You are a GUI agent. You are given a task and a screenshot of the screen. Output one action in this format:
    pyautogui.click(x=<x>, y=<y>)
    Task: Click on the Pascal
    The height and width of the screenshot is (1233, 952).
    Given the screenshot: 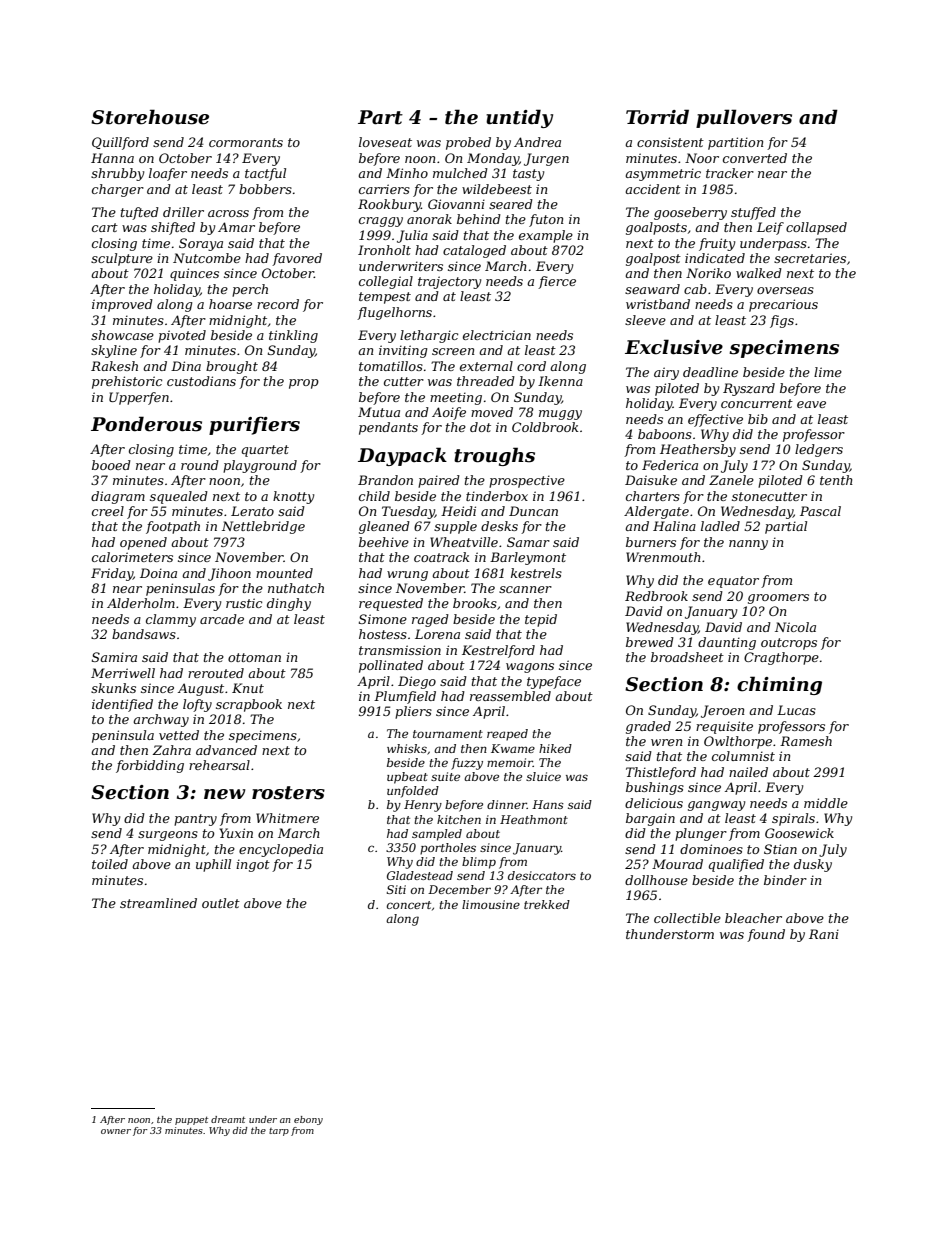 What is the action you would take?
    pyautogui.click(x=820, y=511)
